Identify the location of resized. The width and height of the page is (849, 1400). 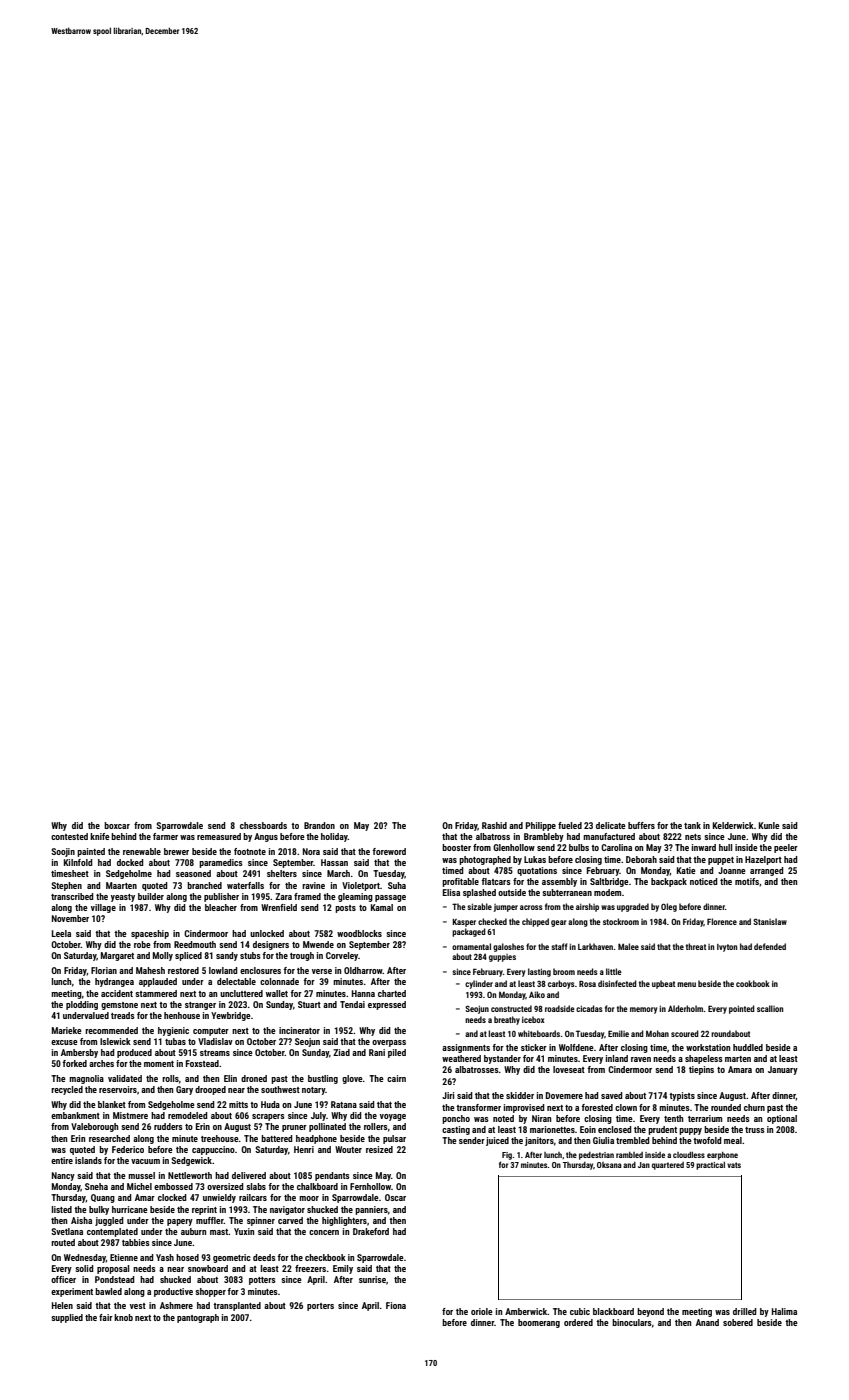
(379, 1149).
